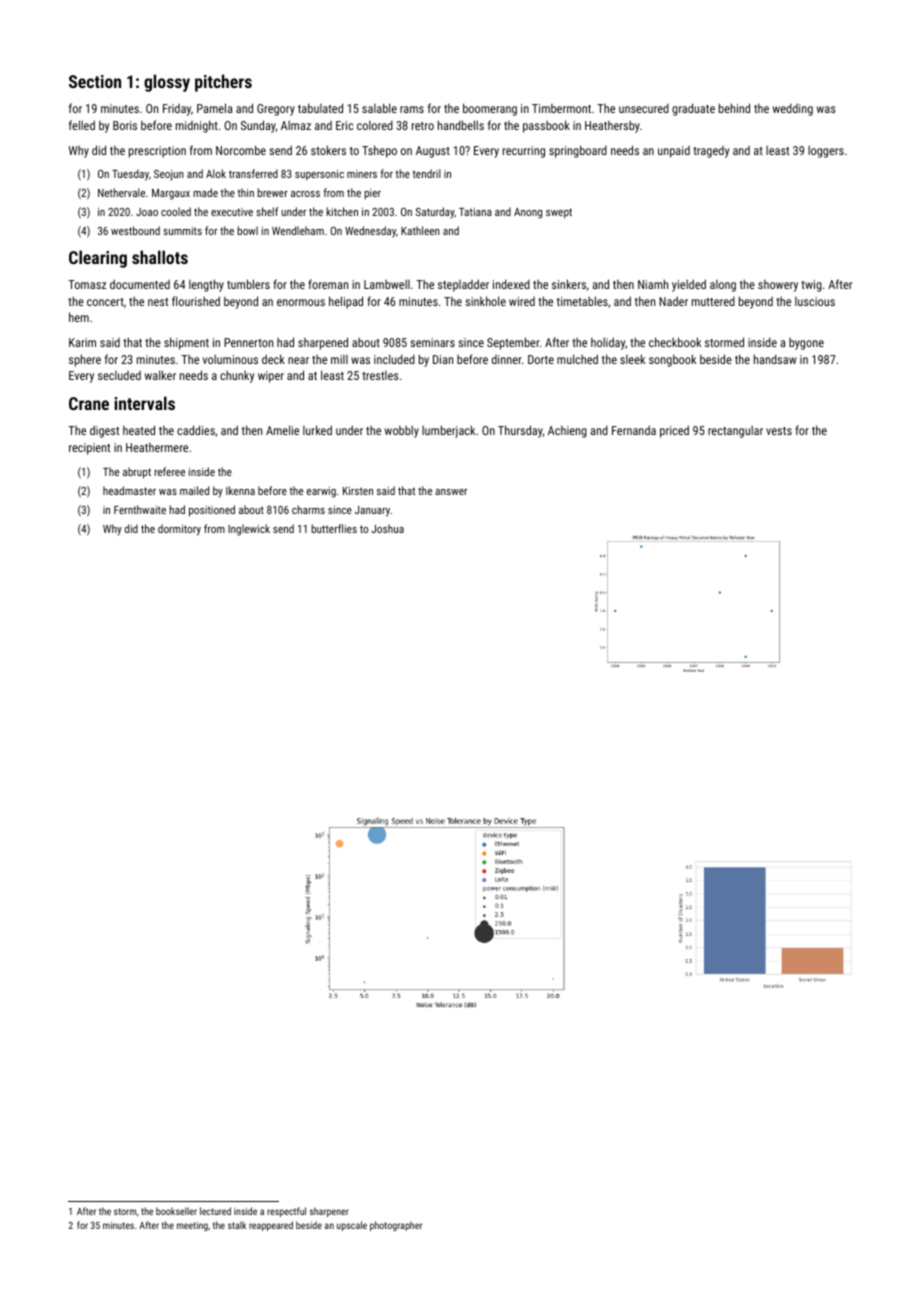 The width and height of the screenshot is (924, 1308). What do you see at coordinates (793, 110) in the screenshot?
I see `wedding` at bounding box center [793, 110].
